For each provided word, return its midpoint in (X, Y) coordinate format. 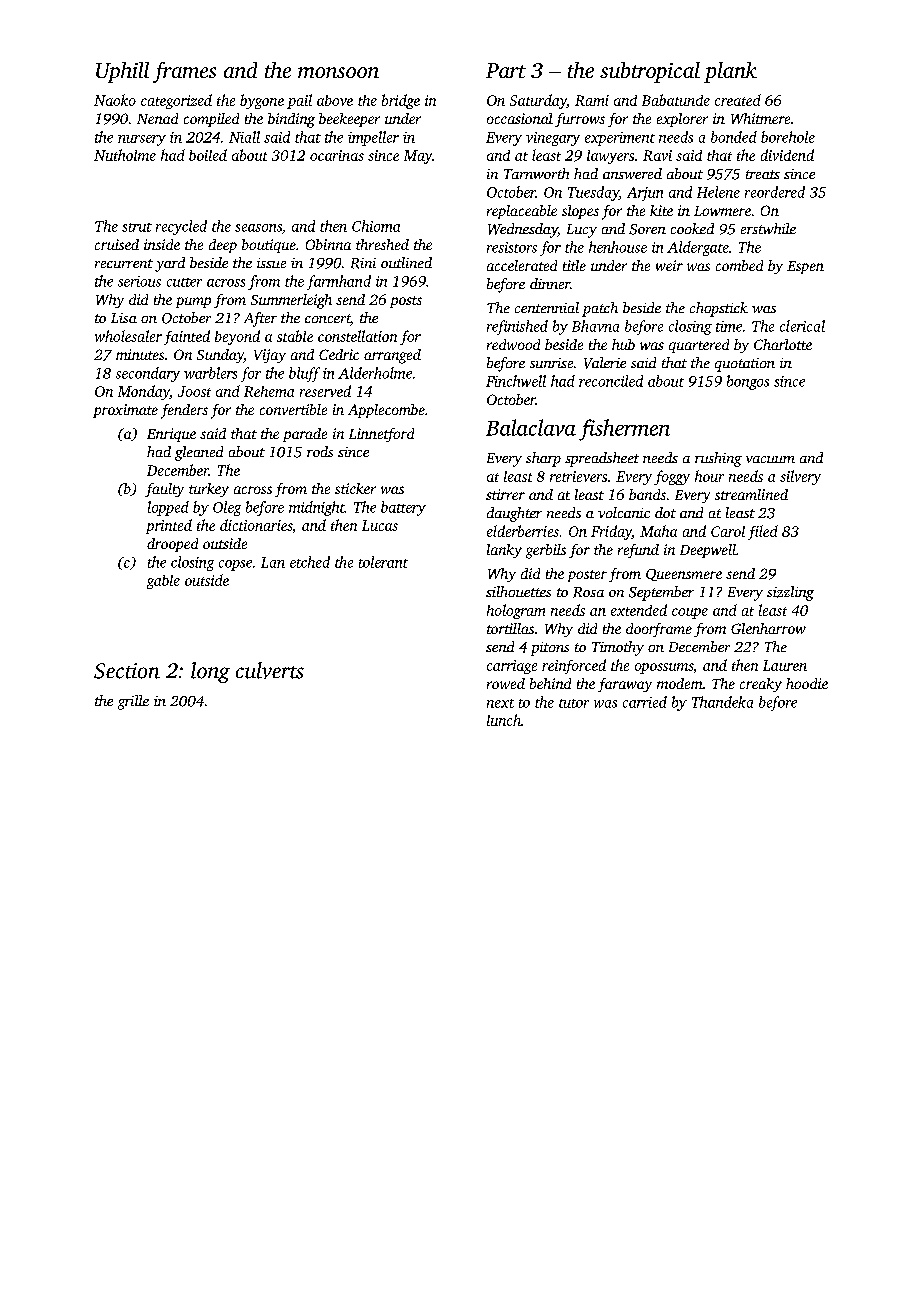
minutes (140, 354)
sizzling (790, 593)
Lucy (582, 231)
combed (739, 265)
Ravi (657, 155)
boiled (208, 155)
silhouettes (518, 591)
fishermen (624, 430)
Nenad (157, 118)
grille (133, 702)
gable (163, 582)
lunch (504, 720)
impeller (373, 138)
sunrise (551, 363)
